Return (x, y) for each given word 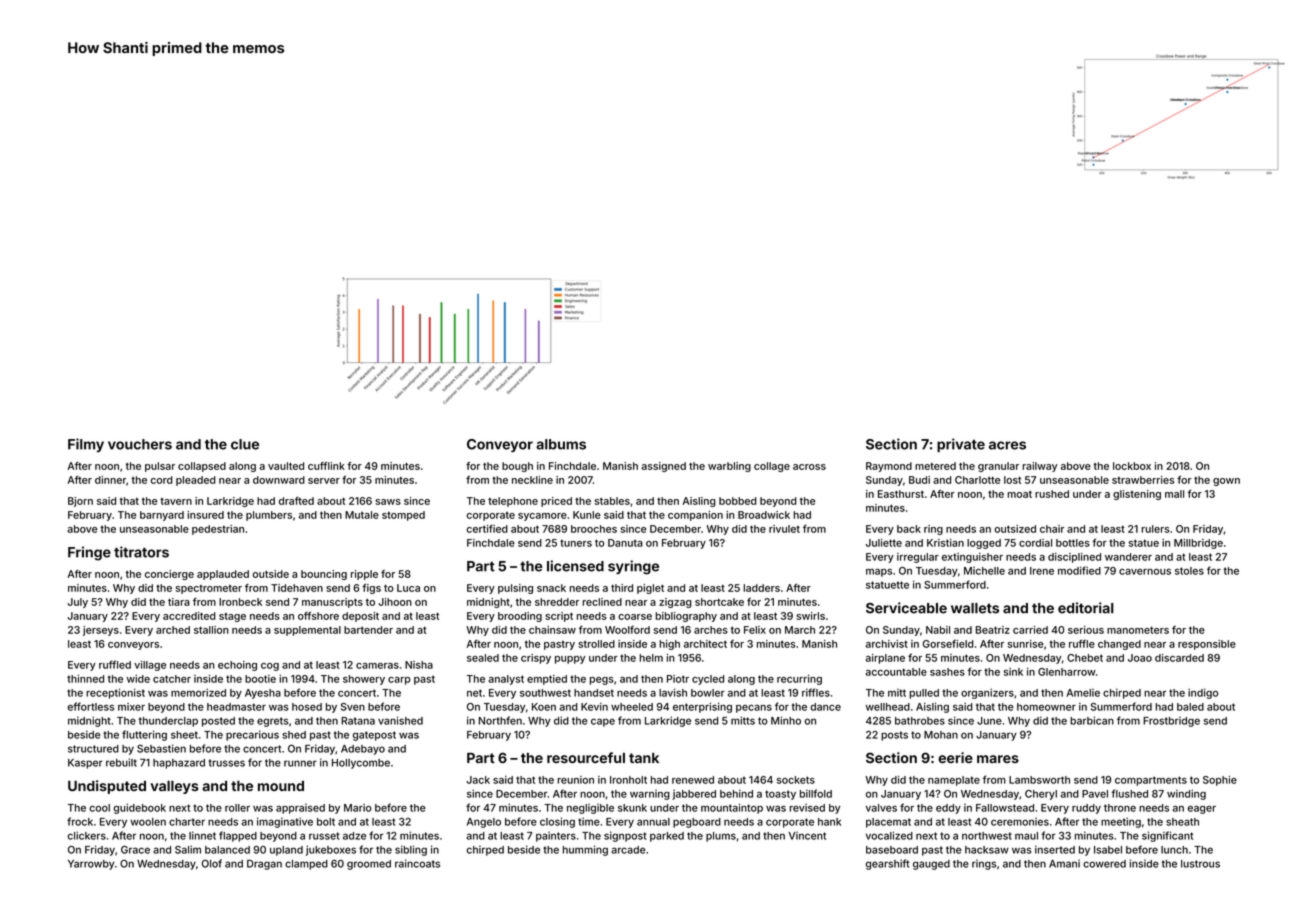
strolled (596, 644)
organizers (987, 693)
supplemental (307, 631)
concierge (169, 575)
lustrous (1200, 864)
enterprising (702, 707)
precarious (252, 735)
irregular (918, 558)
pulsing (515, 589)
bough (517, 467)
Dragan (264, 865)
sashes (947, 672)
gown (1226, 482)
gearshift (887, 864)
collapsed (202, 467)
